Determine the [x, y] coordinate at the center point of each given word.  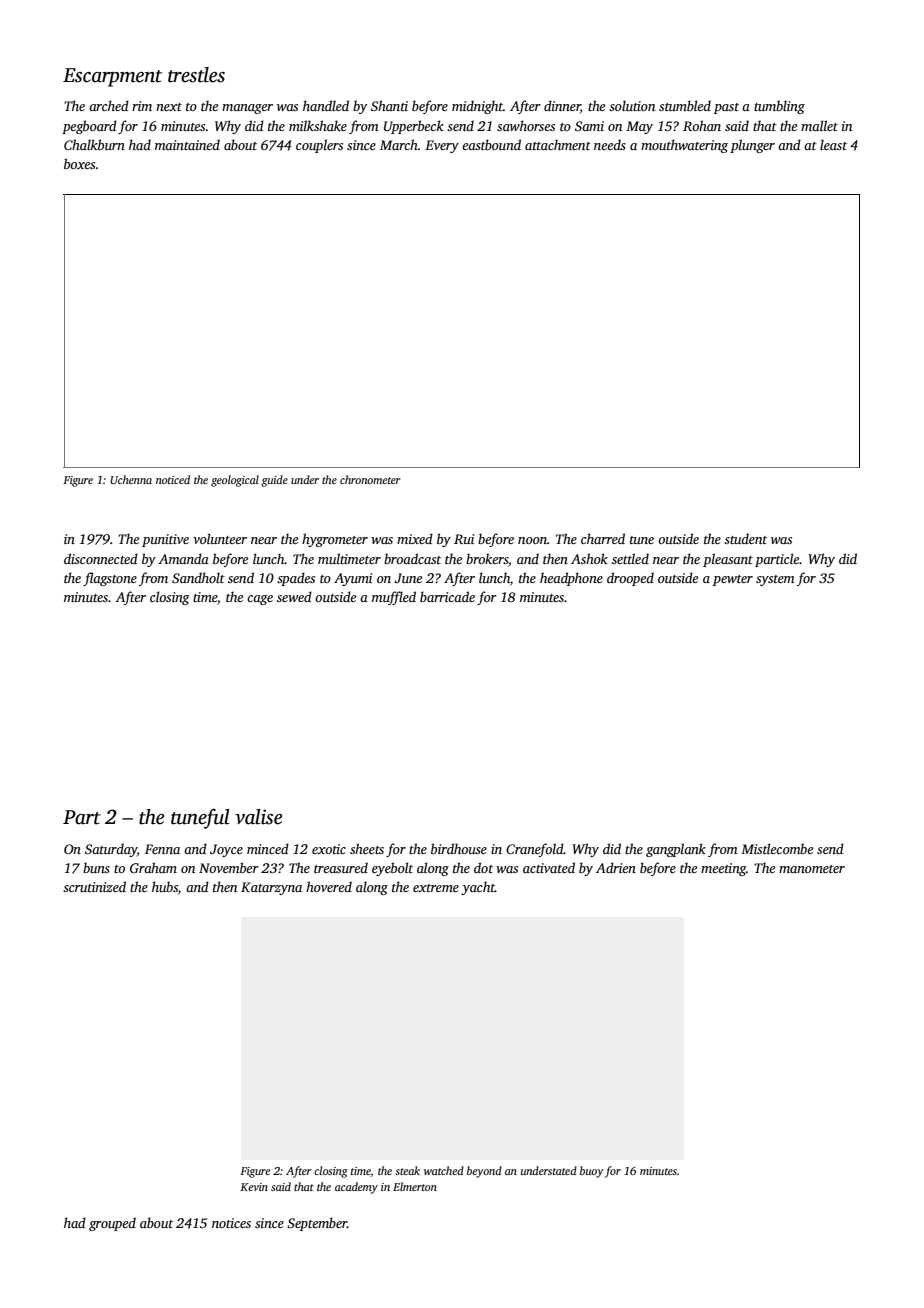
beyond [484, 1172]
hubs [165, 886]
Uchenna [131, 479]
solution [632, 105]
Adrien [616, 867]
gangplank [676, 850]
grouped [112, 1224]
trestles [196, 75]
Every [442, 146]
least [833, 144]
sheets [367, 848]
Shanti [389, 105]
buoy [591, 1172]
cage [260, 600]
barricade [447, 596]
